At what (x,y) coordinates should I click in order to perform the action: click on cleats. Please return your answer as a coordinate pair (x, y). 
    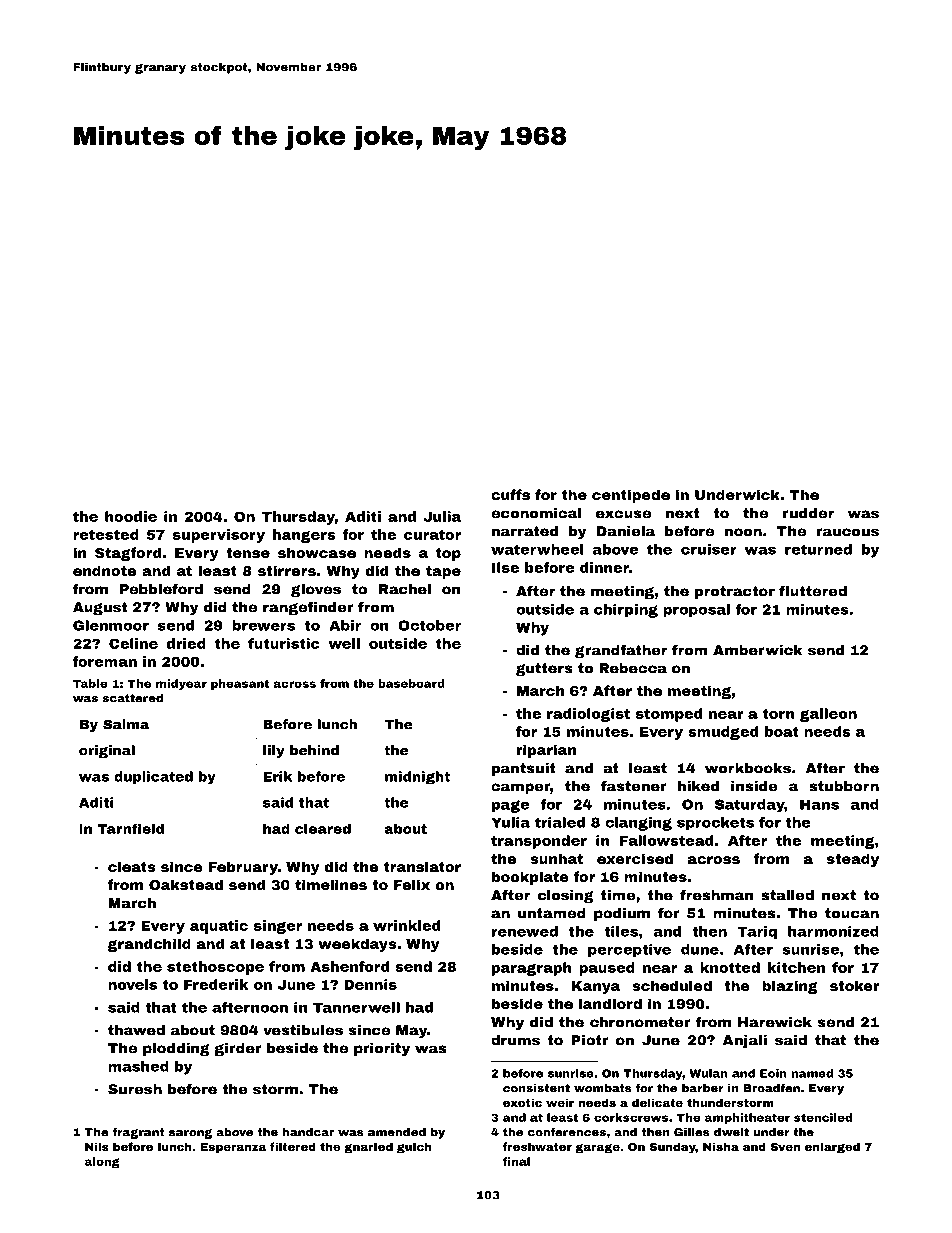
    Looking at the image, I should click on (132, 866).
